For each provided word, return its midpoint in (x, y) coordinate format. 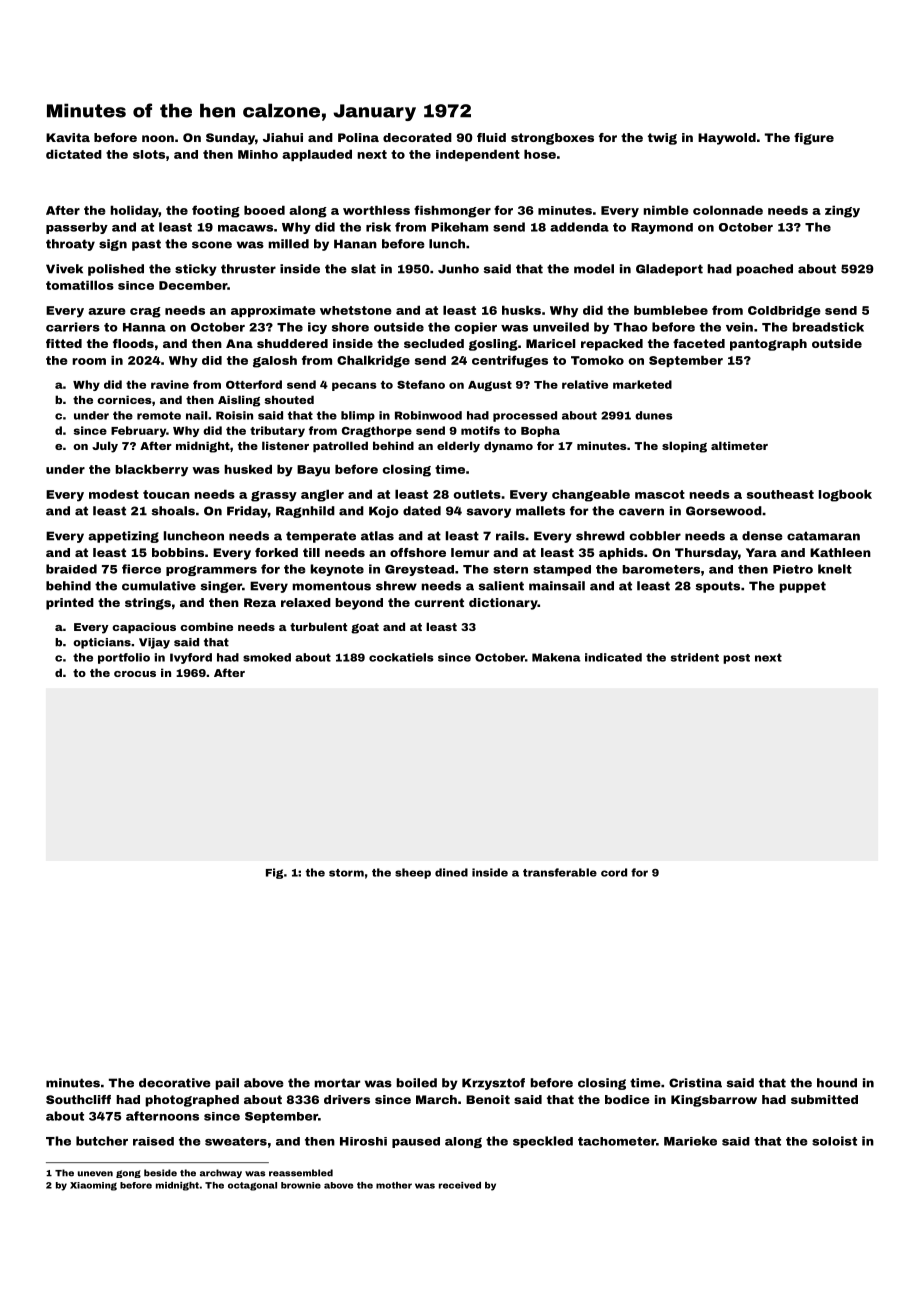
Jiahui (283, 137)
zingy (842, 211)
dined (451, 872)
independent (478, 155)
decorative (175, 1083)
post (736, 659)
